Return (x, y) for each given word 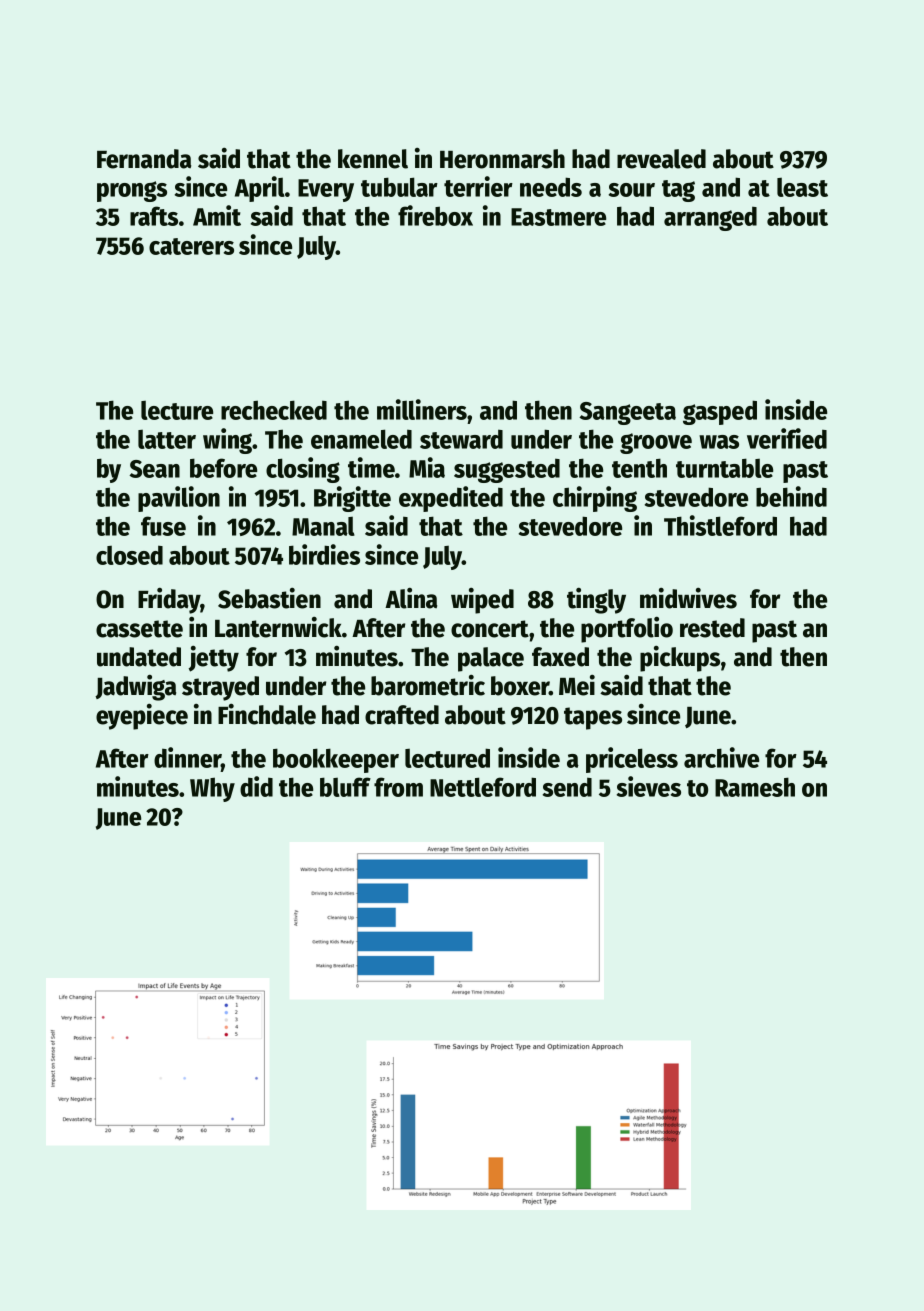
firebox (435, 215)
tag (678, 191)
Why (212, 789)
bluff (345, 787)
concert (490, 629)
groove (656, 443)
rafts (154, 216)
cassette (139, 629)
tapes (593, 718)
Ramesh (755, 787)
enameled (361, 439)
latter (167, 439)
